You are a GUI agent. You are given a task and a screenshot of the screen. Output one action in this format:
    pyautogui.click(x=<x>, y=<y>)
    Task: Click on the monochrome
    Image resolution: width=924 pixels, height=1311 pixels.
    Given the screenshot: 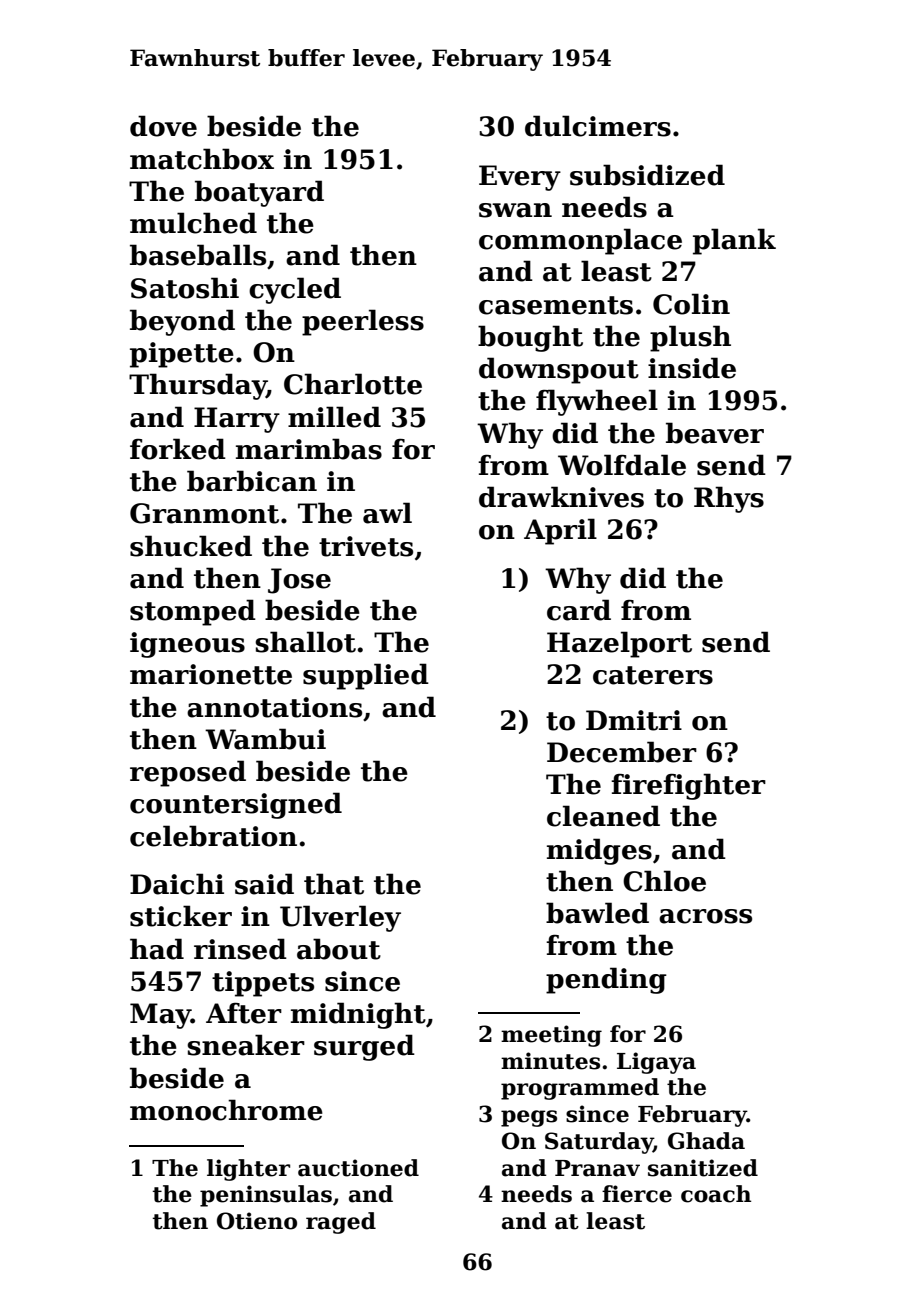 What is the action you would take?
    pyautogui.click(x=226, y=1110)
